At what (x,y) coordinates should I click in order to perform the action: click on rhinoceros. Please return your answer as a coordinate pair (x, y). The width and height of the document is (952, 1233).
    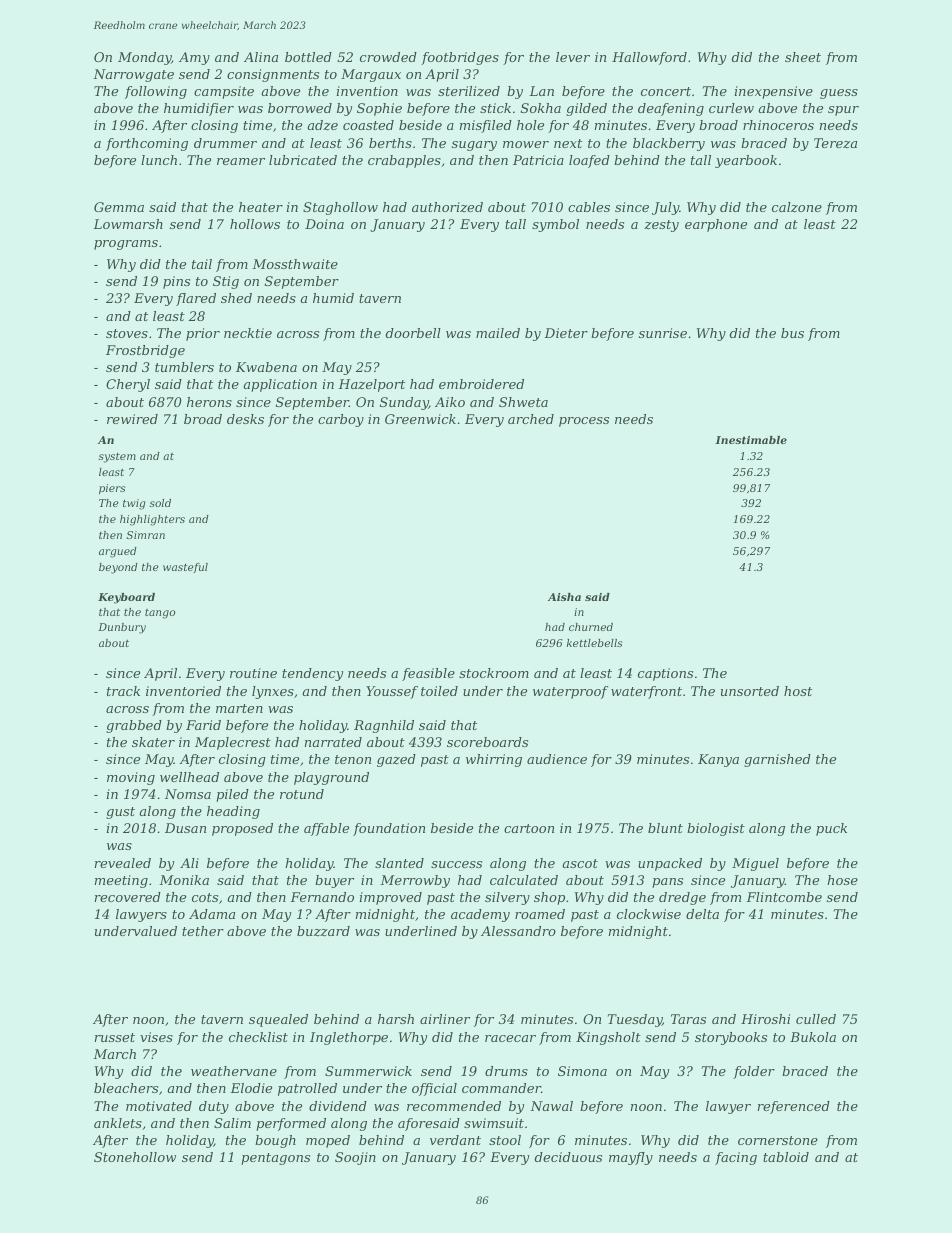
    Looking at the image, I should click on (778, 125).
